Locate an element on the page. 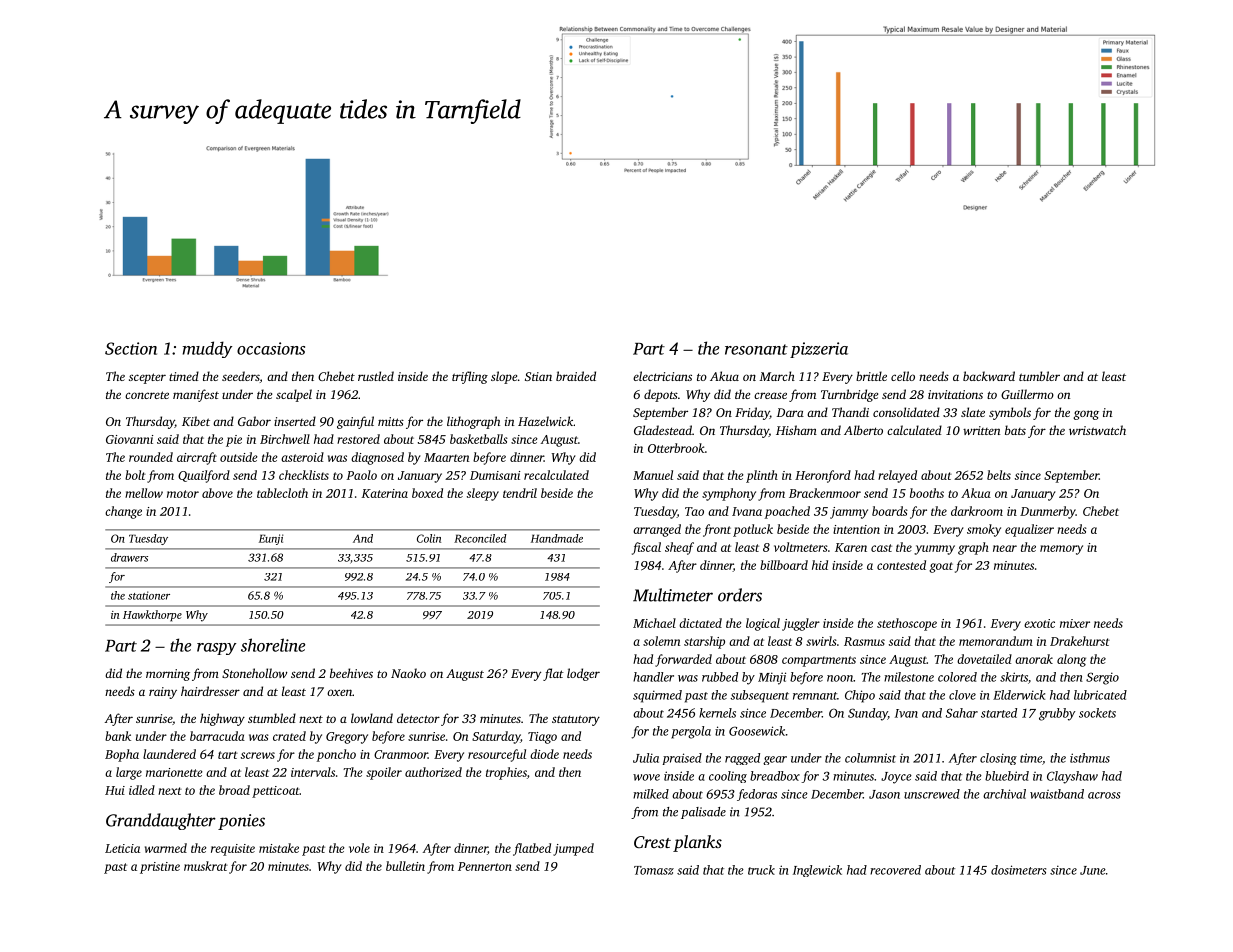 The width and height of the document is (1233, 952). stationer is located at coordinates (149, 595).
